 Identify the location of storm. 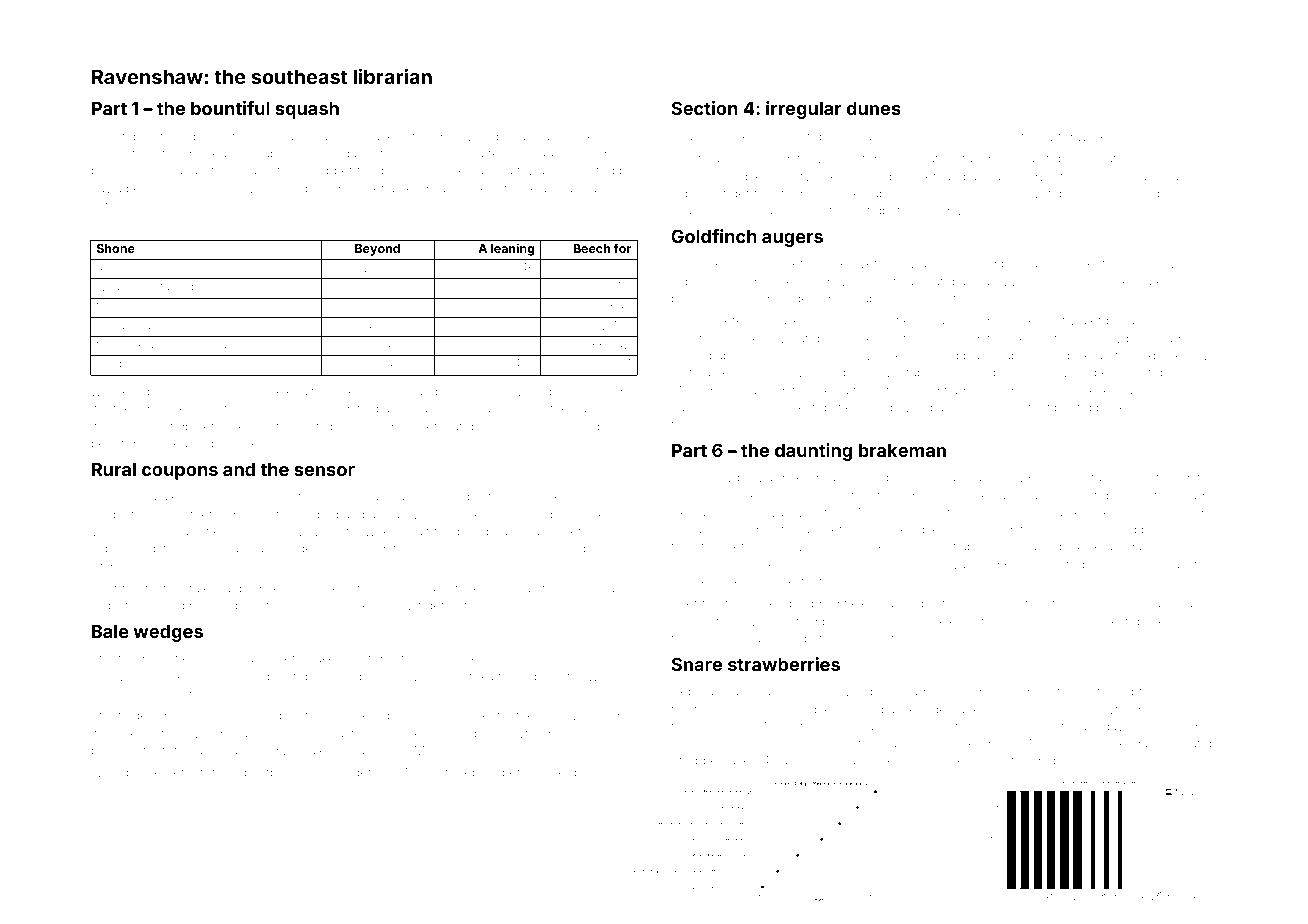
(1137, 263).
